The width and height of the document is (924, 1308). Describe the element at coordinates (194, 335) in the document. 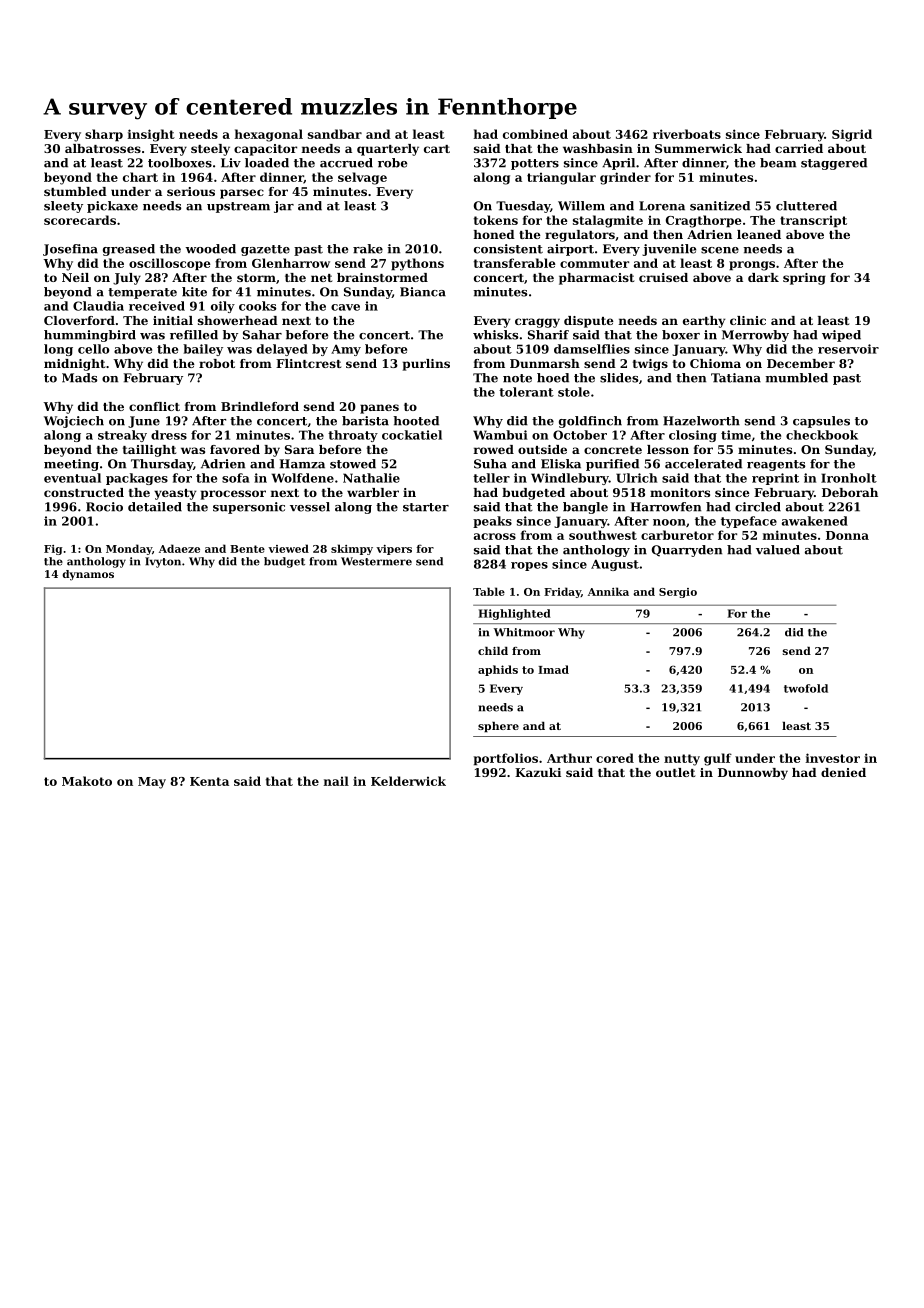

I see `refilled` at that location.
